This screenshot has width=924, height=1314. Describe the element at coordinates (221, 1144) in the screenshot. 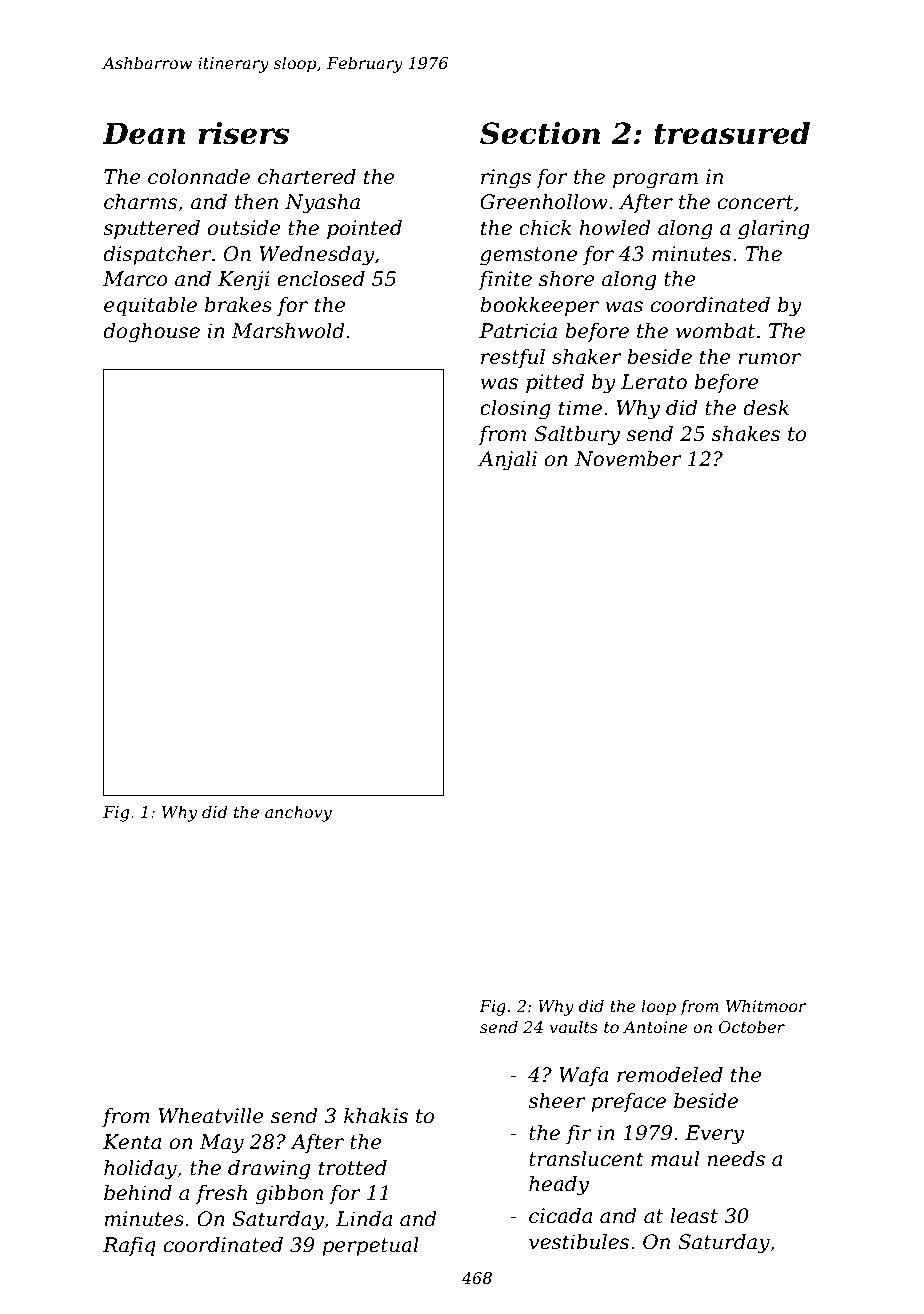

I see `May` at that location.
